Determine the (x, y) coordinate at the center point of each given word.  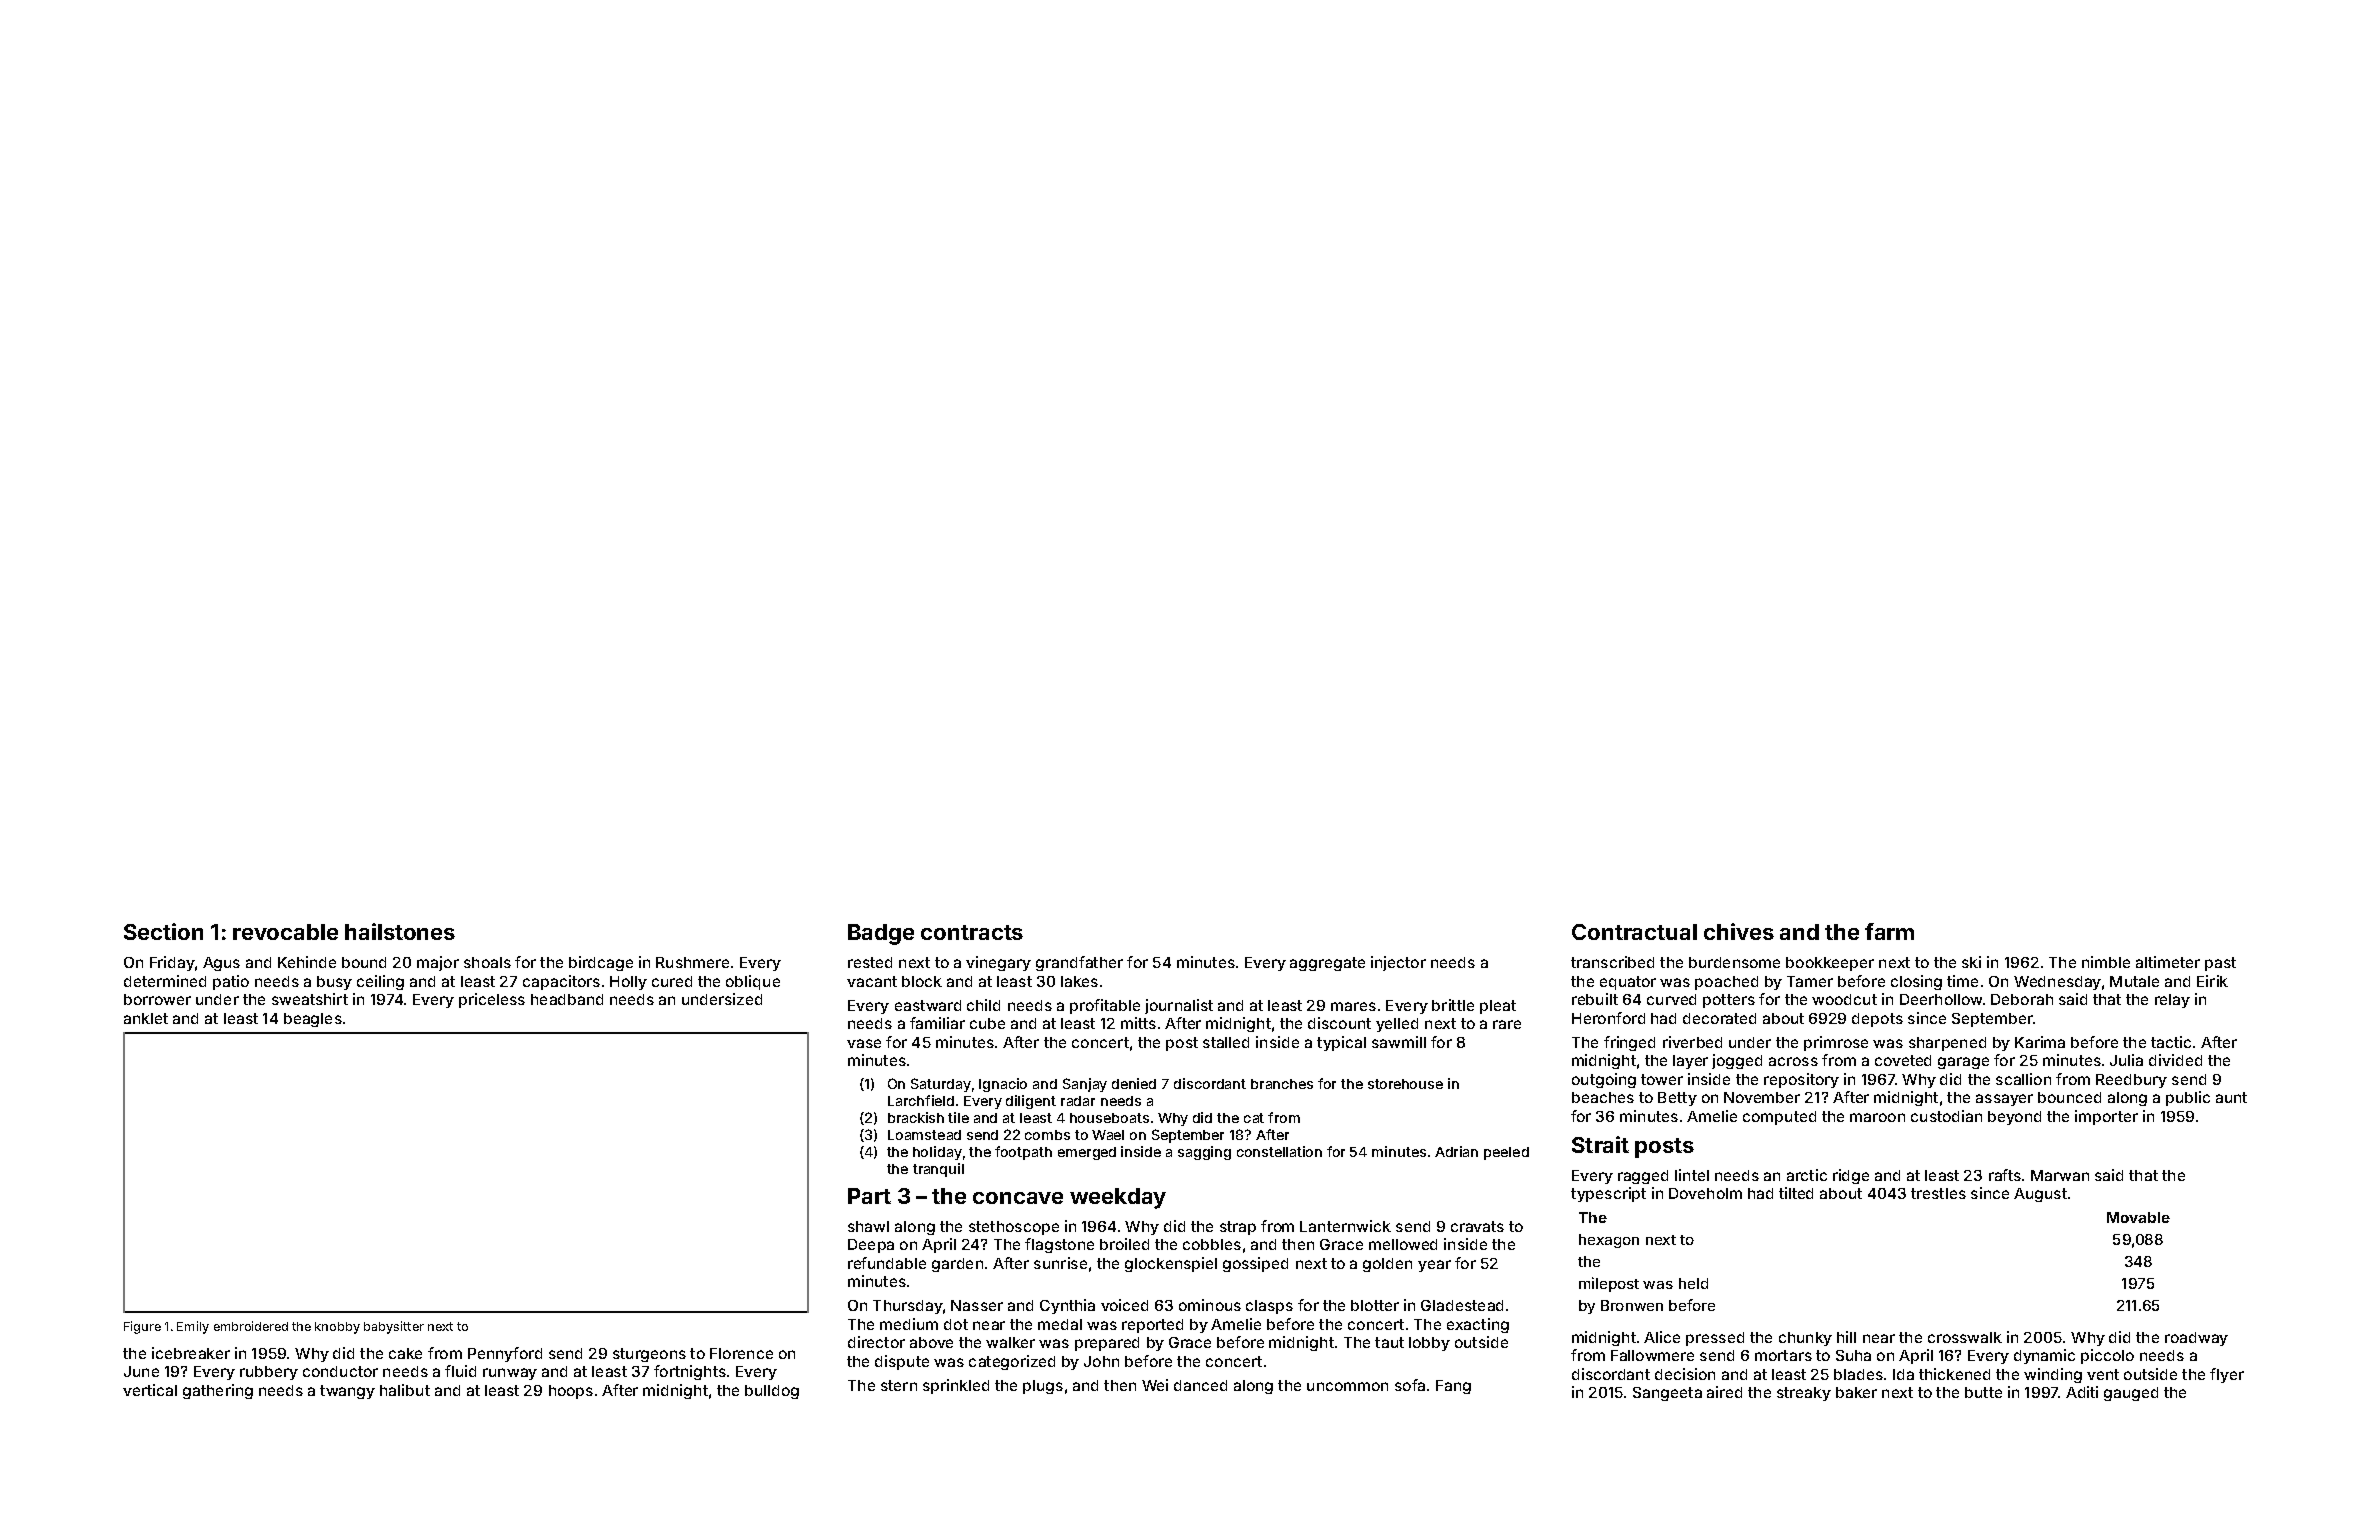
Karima (2040, 1042)
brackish (916, 1117)
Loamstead (924, 1135)
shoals (487, 962)
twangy (347, 1392)
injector (1398, 963)
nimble (2106, 962)
